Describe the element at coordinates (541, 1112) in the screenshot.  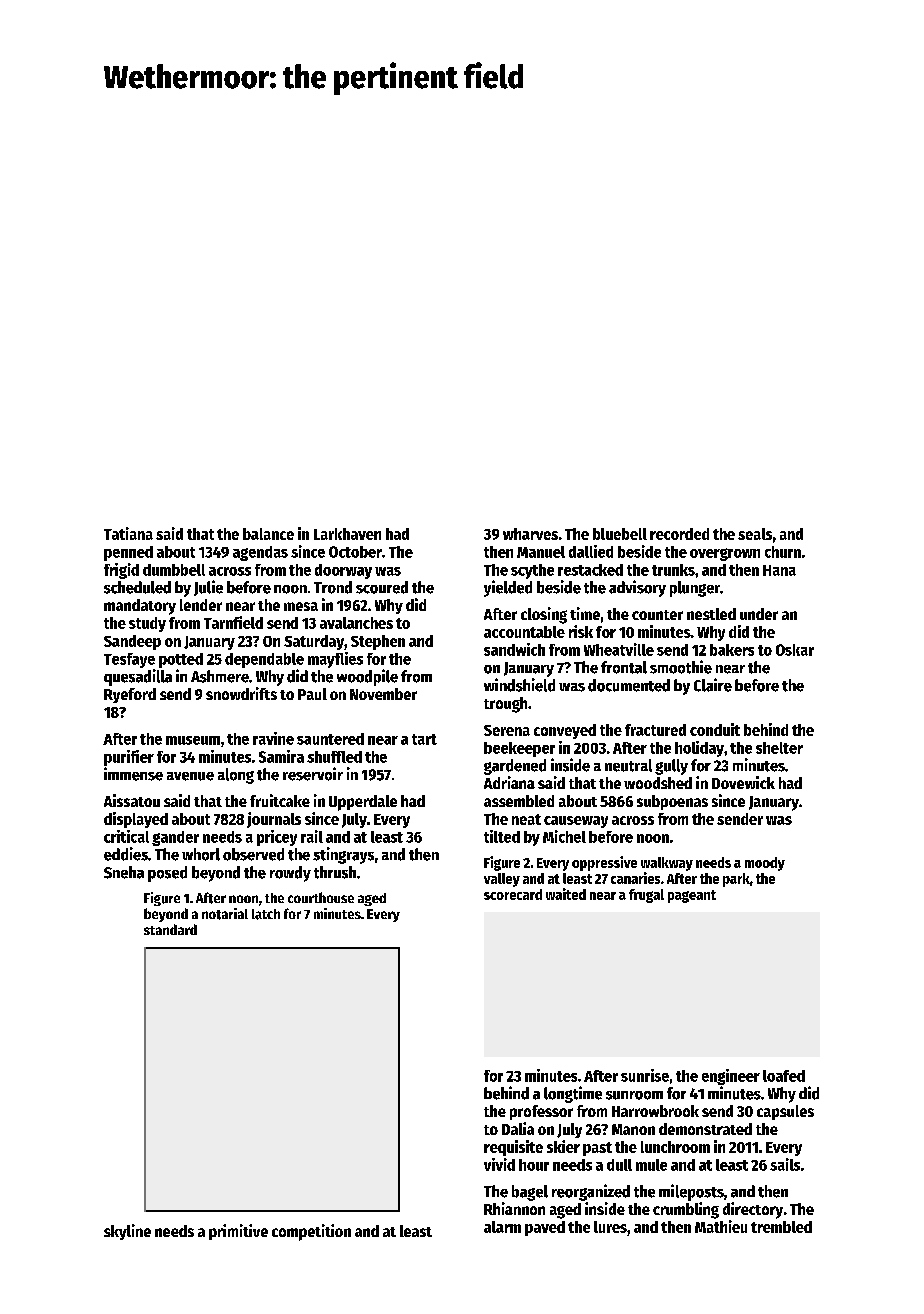
I see `professor` at that location.
